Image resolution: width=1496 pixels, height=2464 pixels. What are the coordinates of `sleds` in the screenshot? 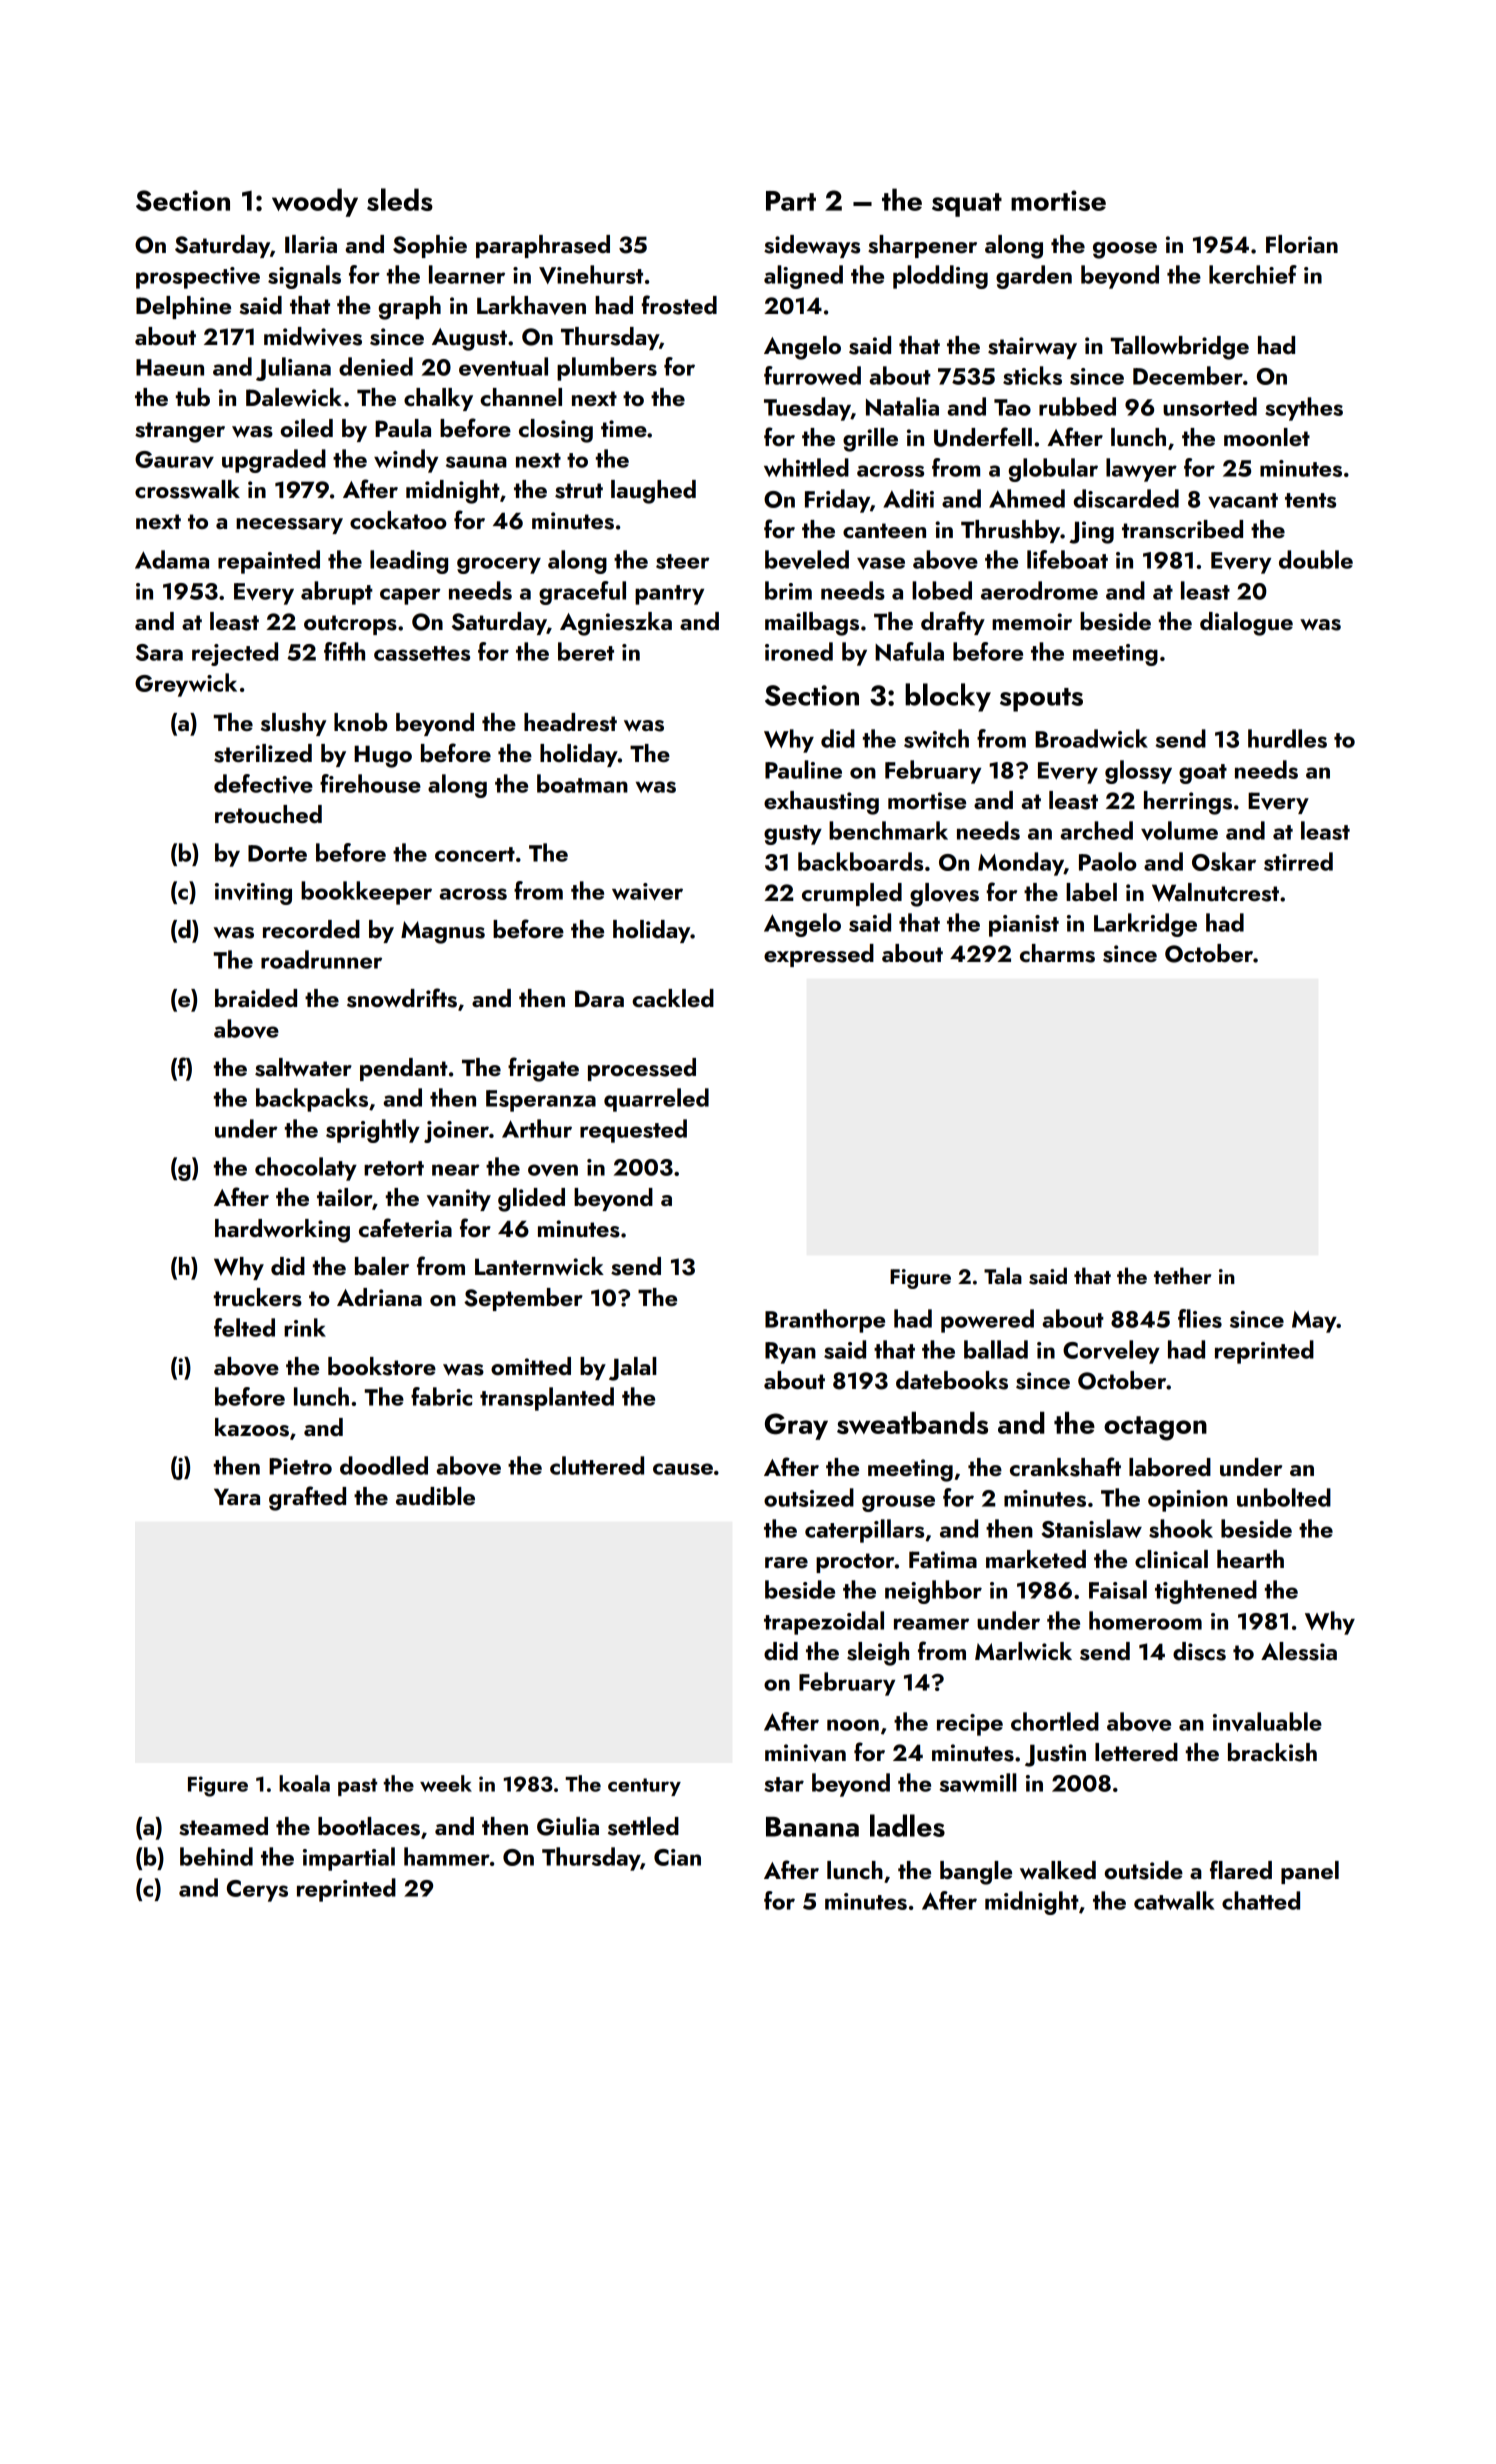 It's located at (400, 199).
